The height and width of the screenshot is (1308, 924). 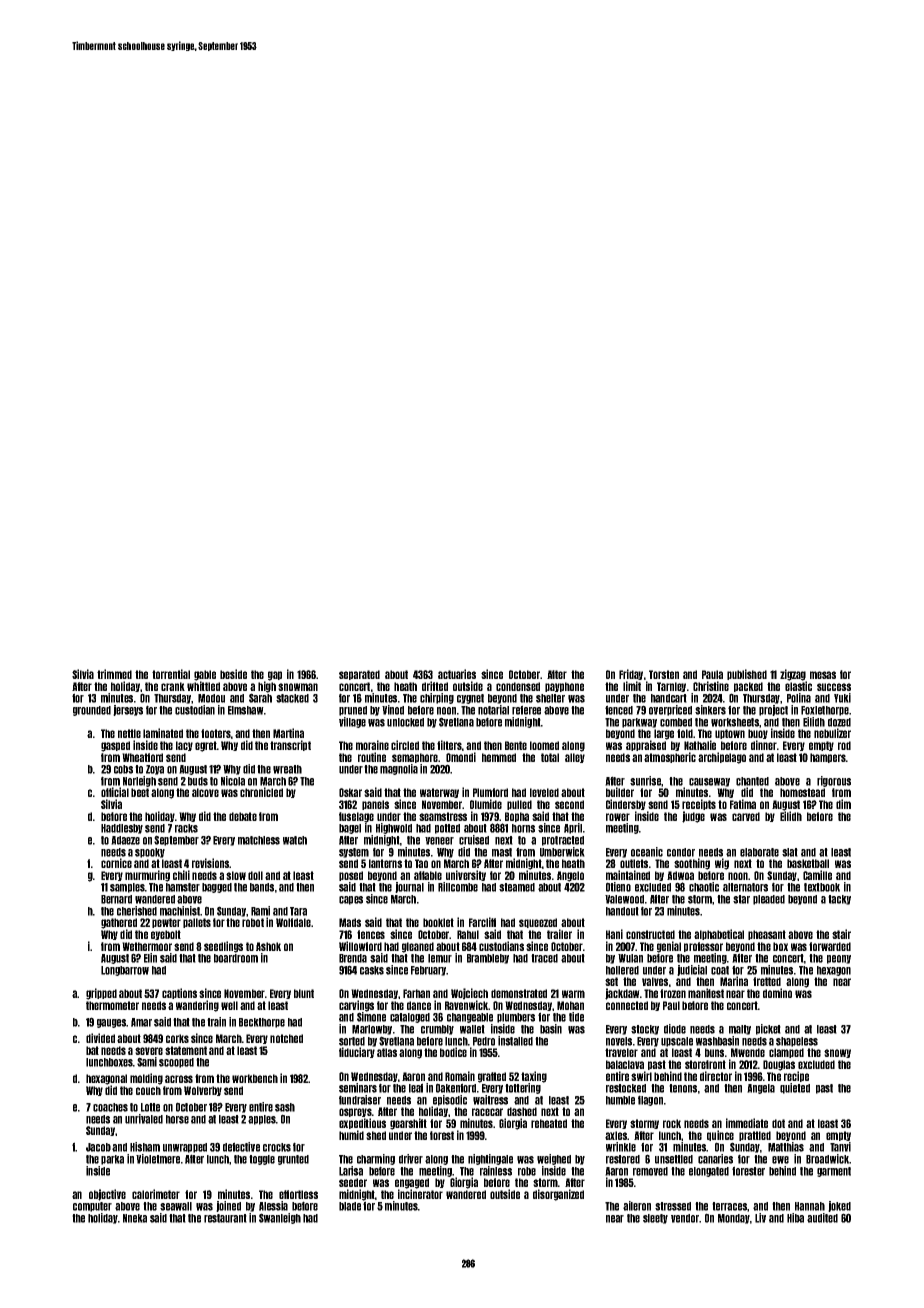 What do you see at coordinates (655, 981) in the screenshot?
I see `valves` at bounding box center [655, 981].
